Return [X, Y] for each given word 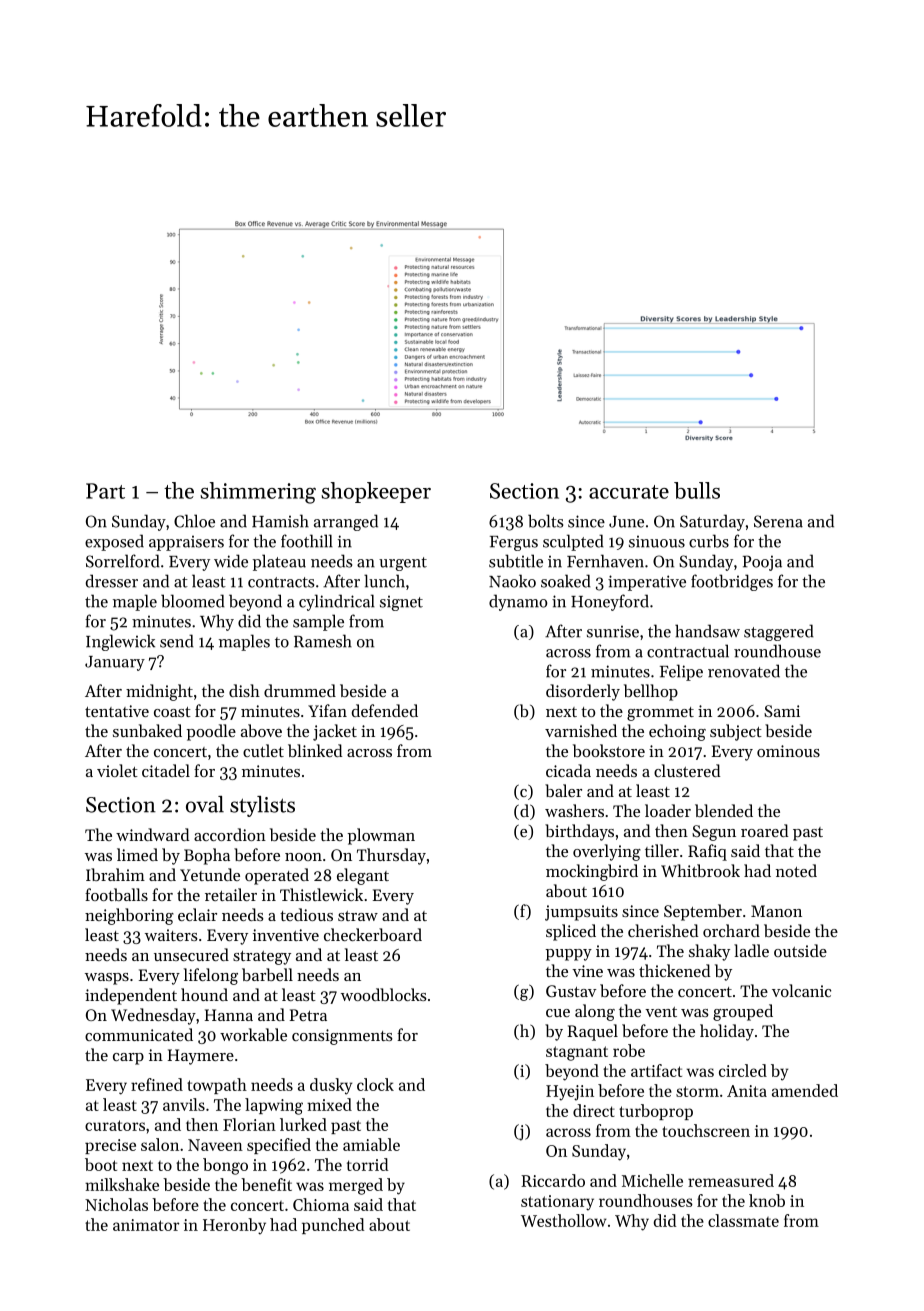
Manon [776, 911]
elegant [363, 876]
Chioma [321, 1204]
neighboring [129, 916]
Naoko [512, 581]
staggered [779, 632]
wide [231, 561]
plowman [381, 836]
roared [764, 830]
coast [172, 712]
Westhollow [564, 1220]
